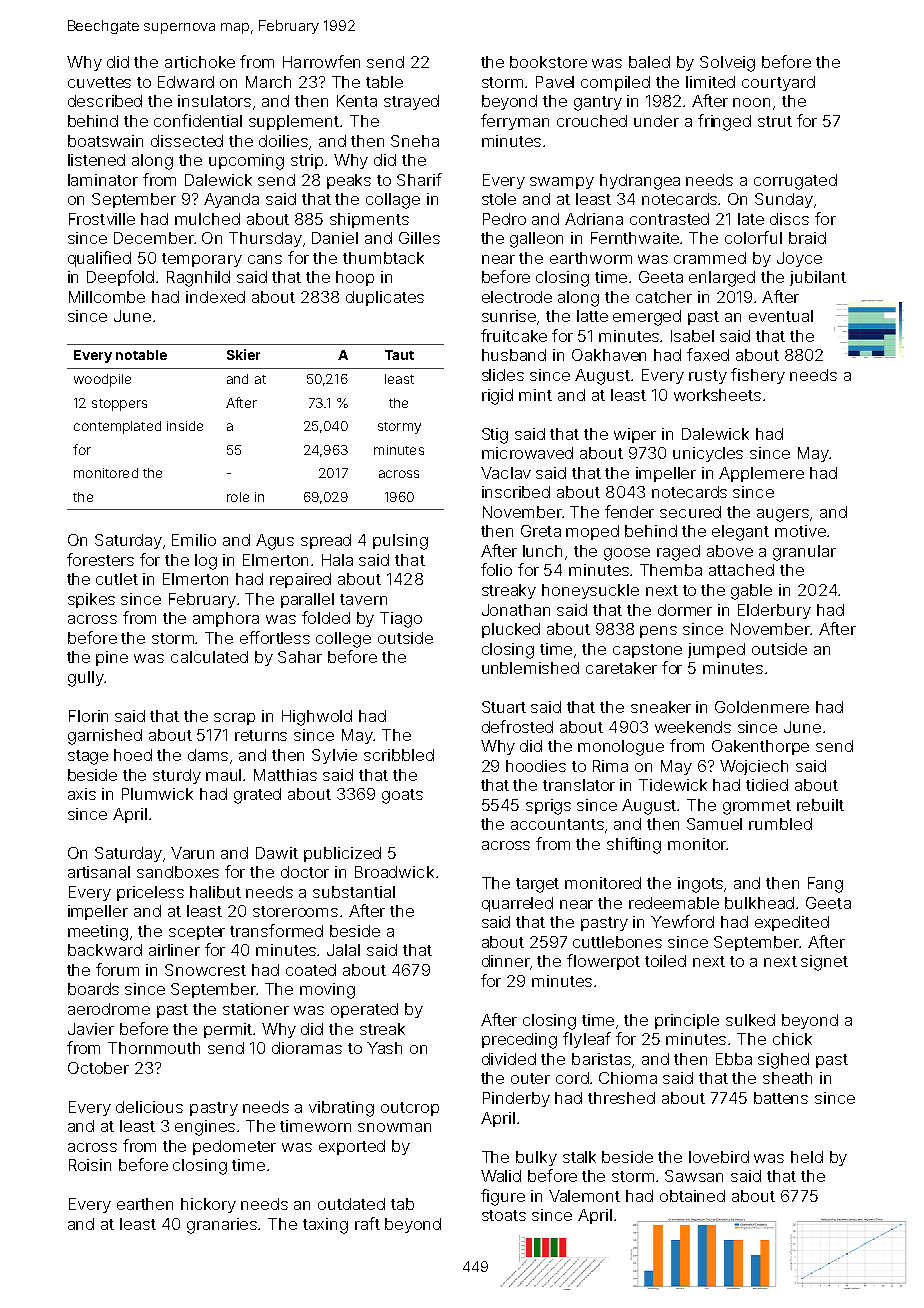  Describe the element at coordinates (228, 1030) in the screenshot. I see `permit` at that location.
